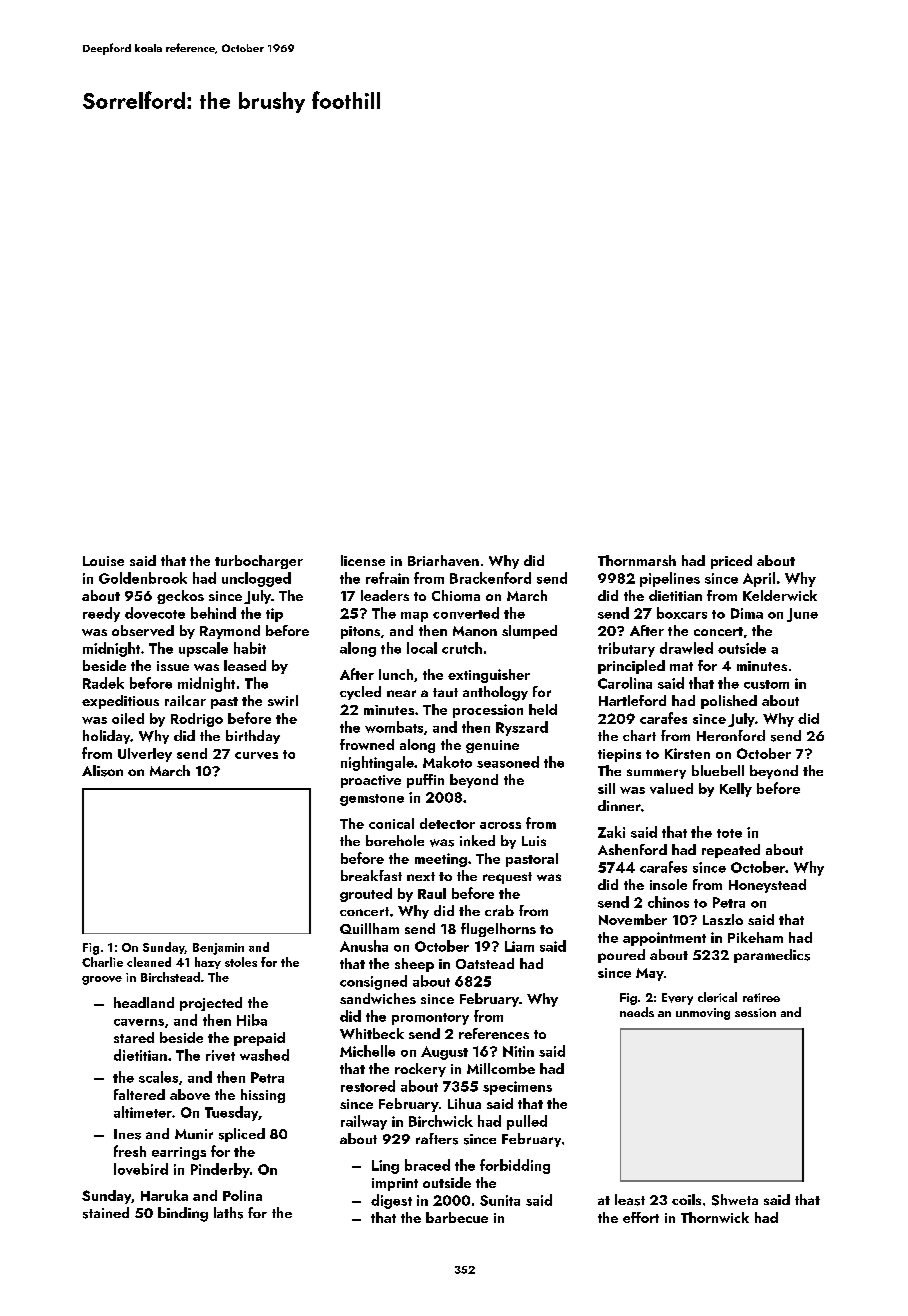  Describe the element at coordinates (259, 562) in the screenshot. I see `turbocharger` at that location.
